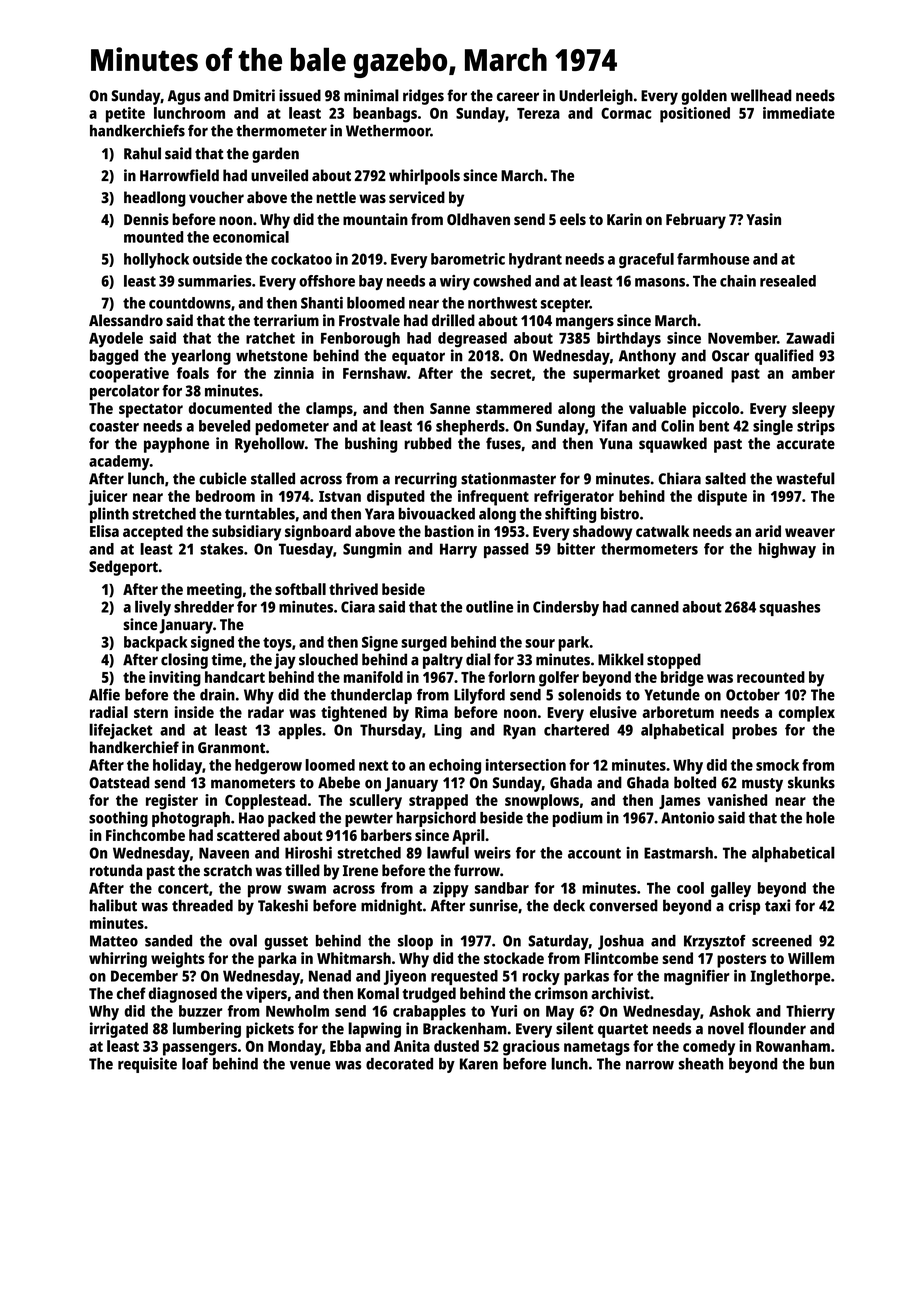  What do you see at coordinates (374, 1030) in the screenshot?
I see `lapwing` at bounding box center [374, 1030].
